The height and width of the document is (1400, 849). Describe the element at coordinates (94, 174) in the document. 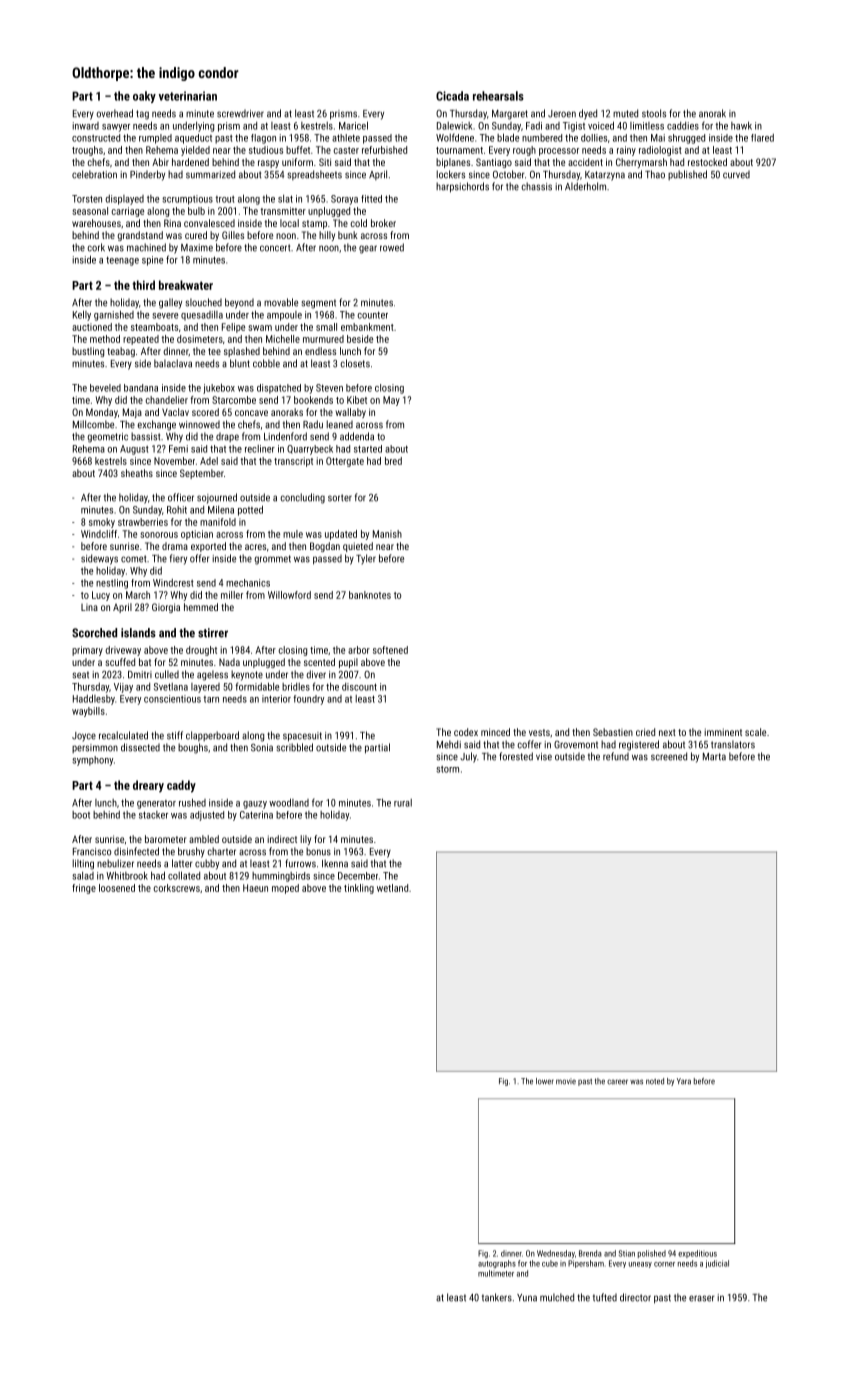

I see `celebration` at that location.
